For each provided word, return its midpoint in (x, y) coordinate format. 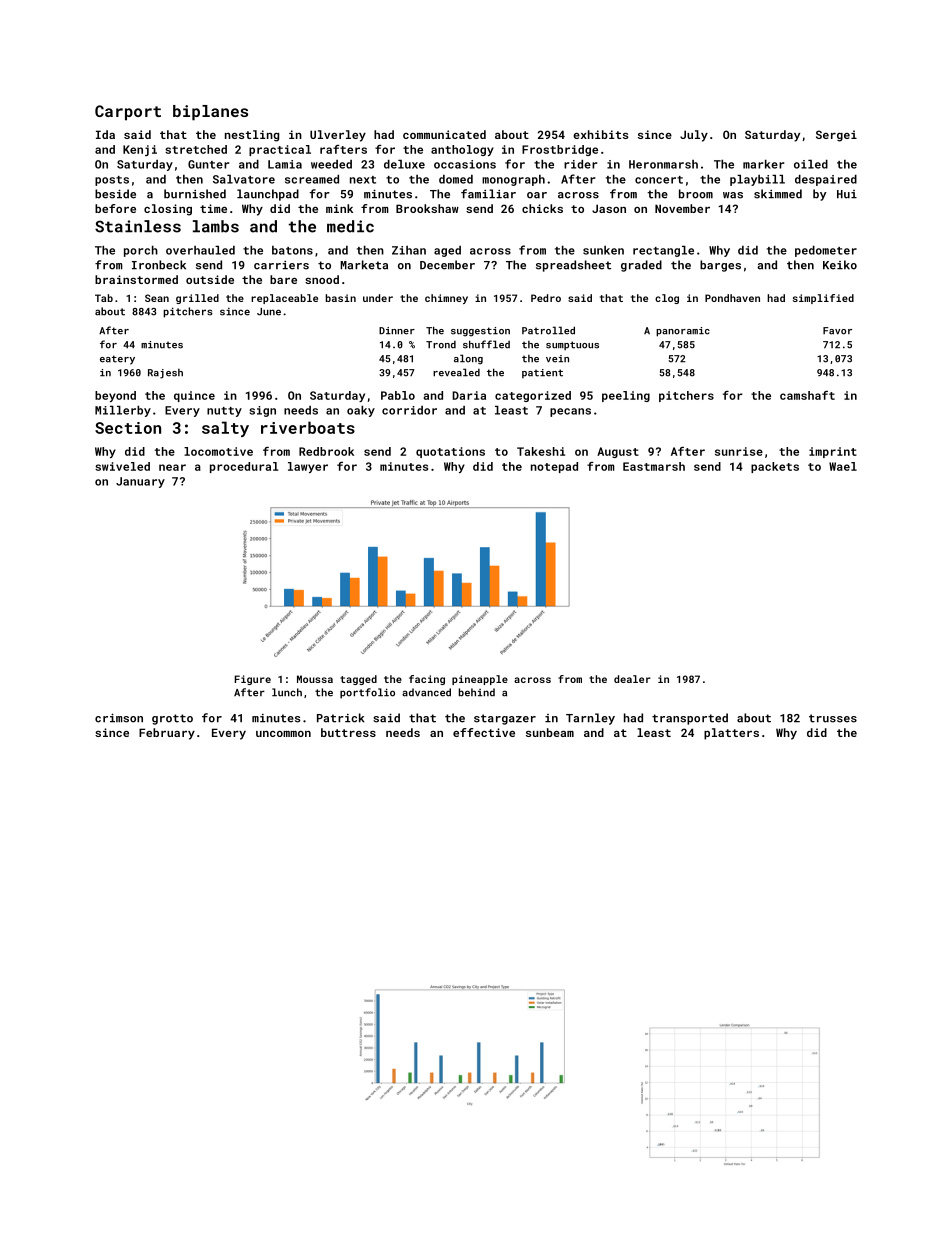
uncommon (283, 734)
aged (447, 251)
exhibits (600, 134)
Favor (837, 331)
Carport (128, 113)
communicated (444, 134)
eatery (117, 360)
